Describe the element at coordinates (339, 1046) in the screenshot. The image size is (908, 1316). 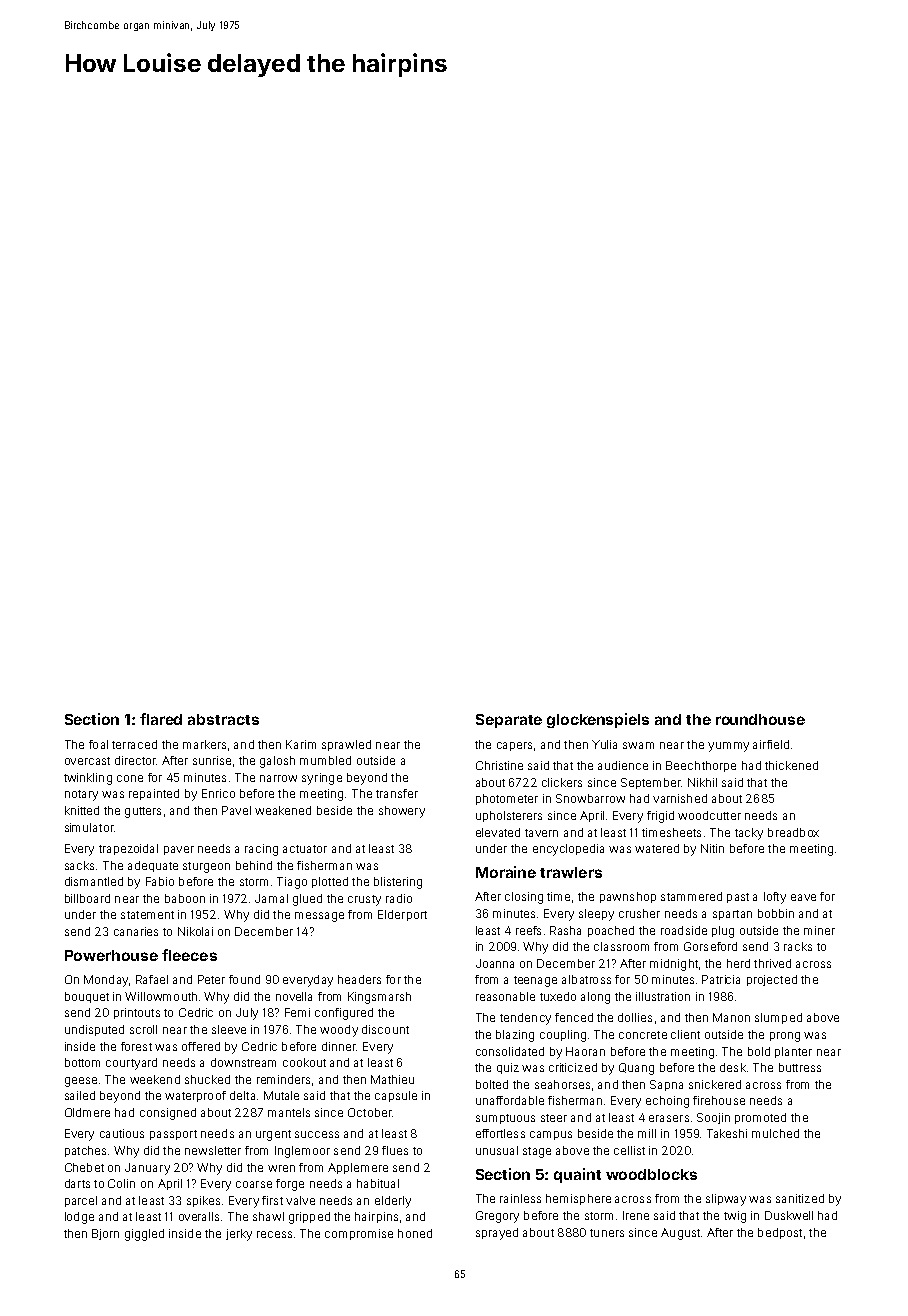
I see `dinner` at that location.
